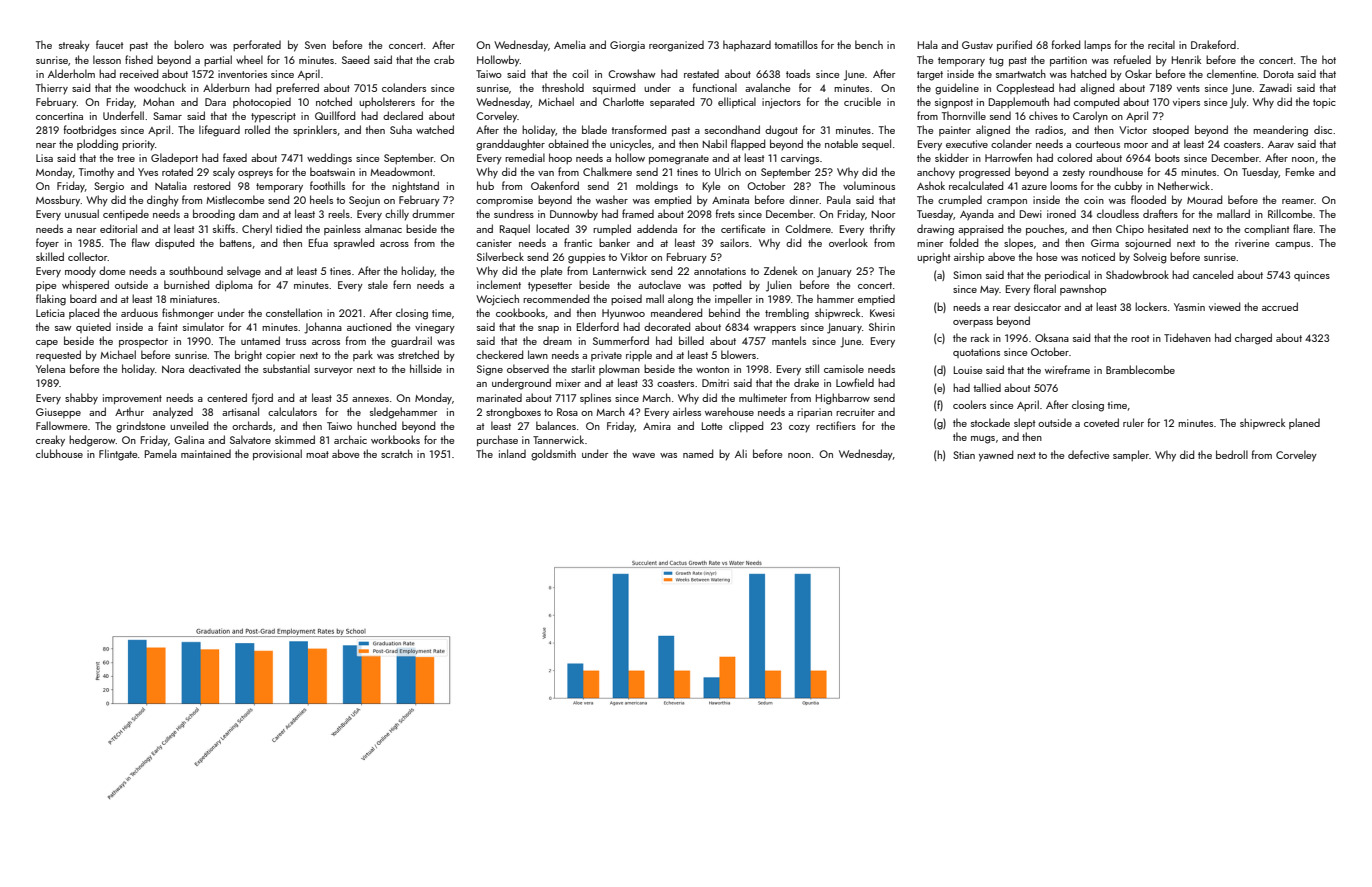  What do you see at coordinates (780, 270) in the screenshot?
I see `Zdenek` at bounding box center [780, 270].
